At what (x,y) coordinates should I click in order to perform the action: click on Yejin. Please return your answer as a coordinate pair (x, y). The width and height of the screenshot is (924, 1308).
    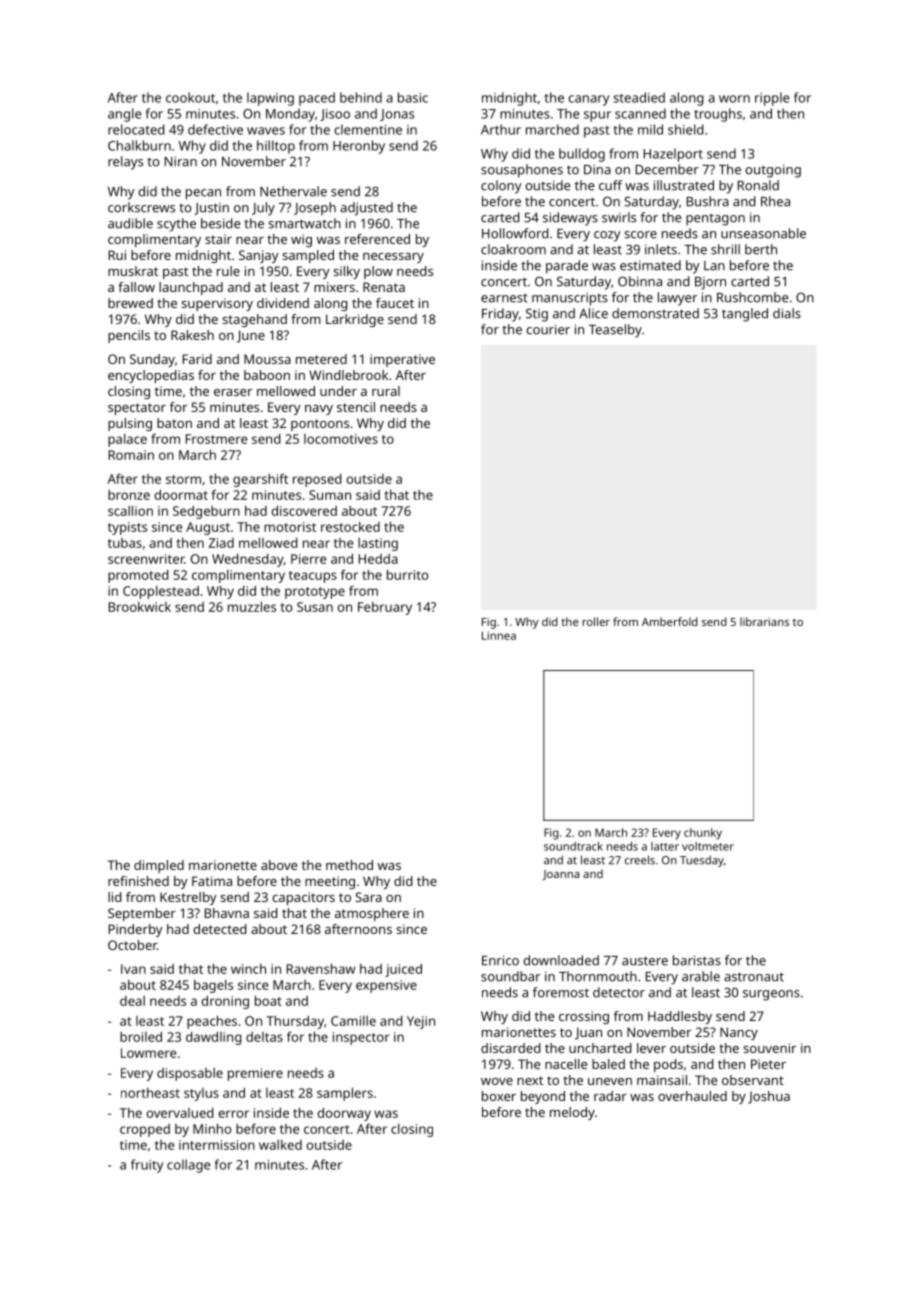
    Looking at the image, I should click on (421, 1022).
